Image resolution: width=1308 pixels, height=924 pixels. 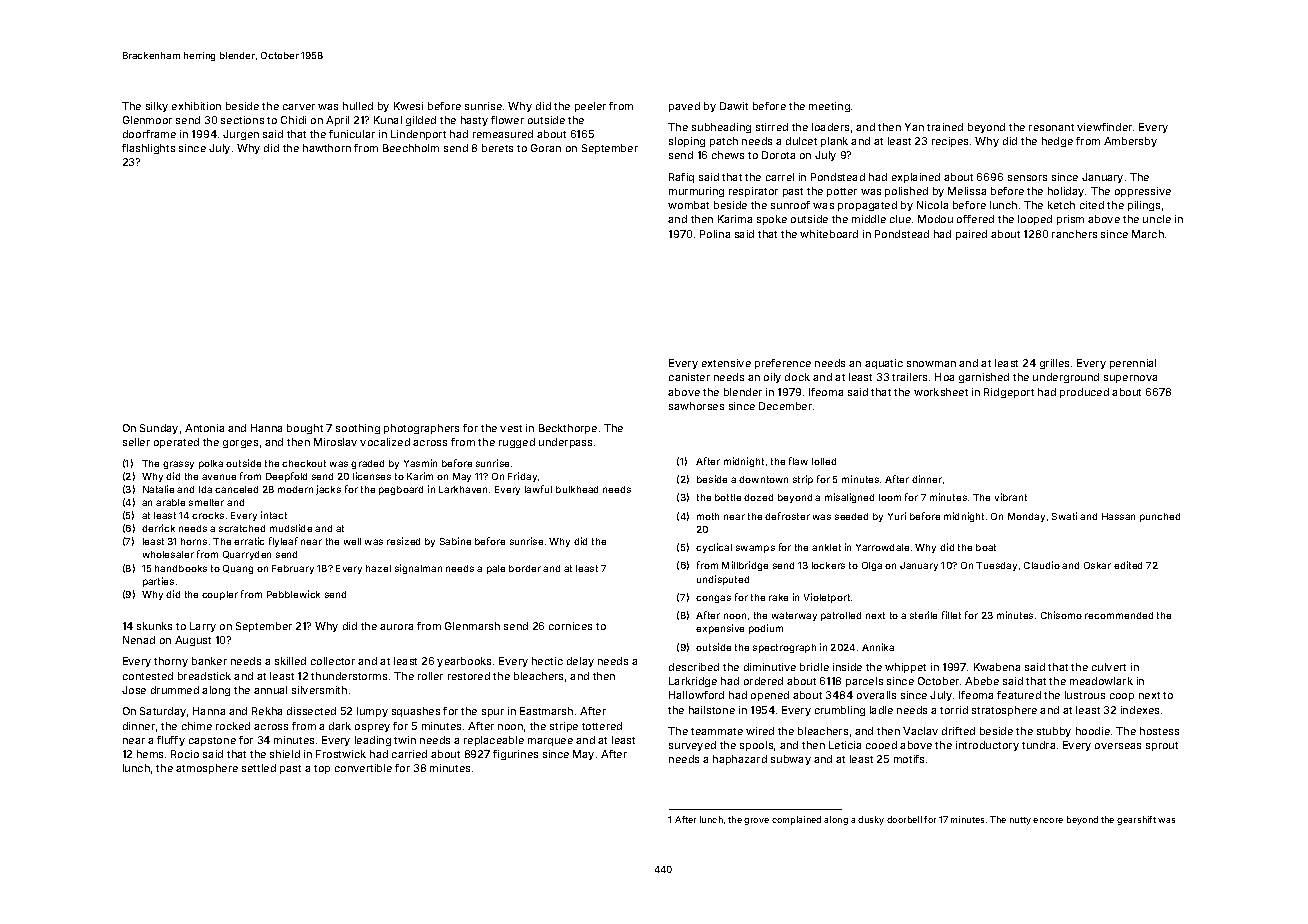 What do you see at coordinates (197, 726) in the screenshot?
I see `chime` at bounding box center [197, 726].
